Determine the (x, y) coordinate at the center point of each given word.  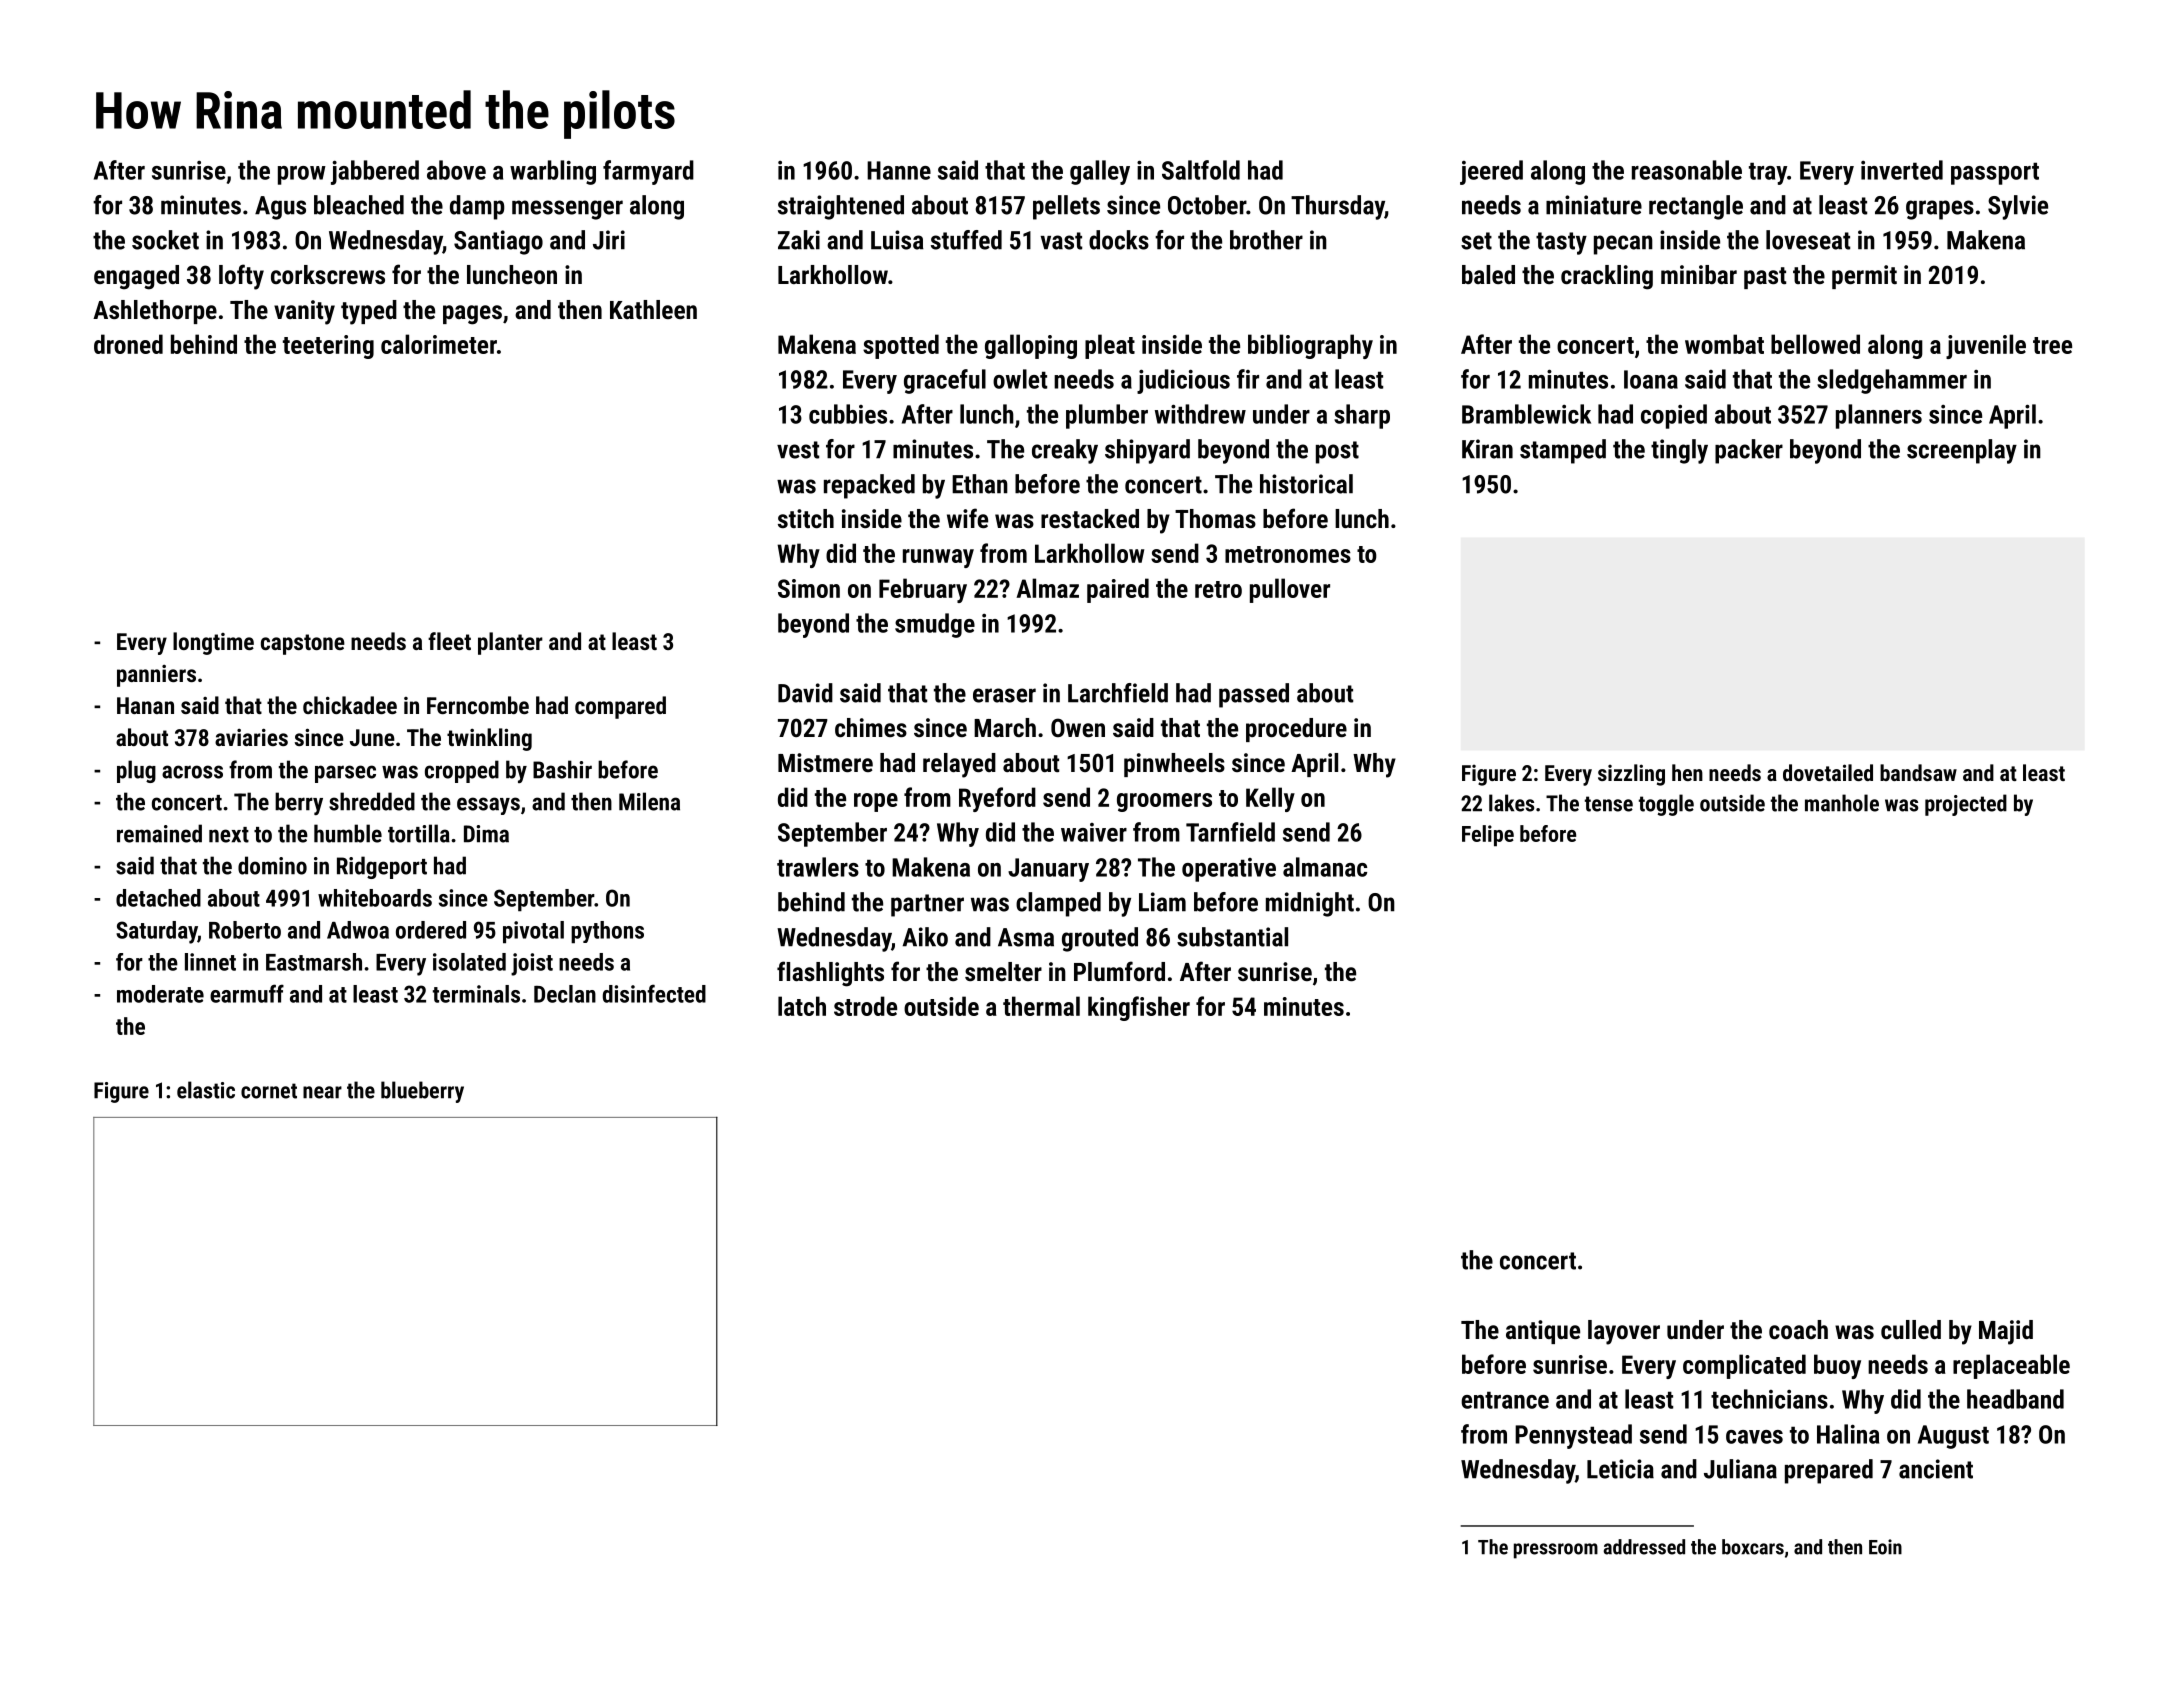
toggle (1666, 805)
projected (1966, 805)
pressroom (1556, 1551)
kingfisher (1139, 1008)
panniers (156, 676)
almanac (1325, 867)
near (322, 1092)
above (456, 170)
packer (1749, 451)
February (923, 590)
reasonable (1687, 170)
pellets (1066, 207)
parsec (345, 774)
